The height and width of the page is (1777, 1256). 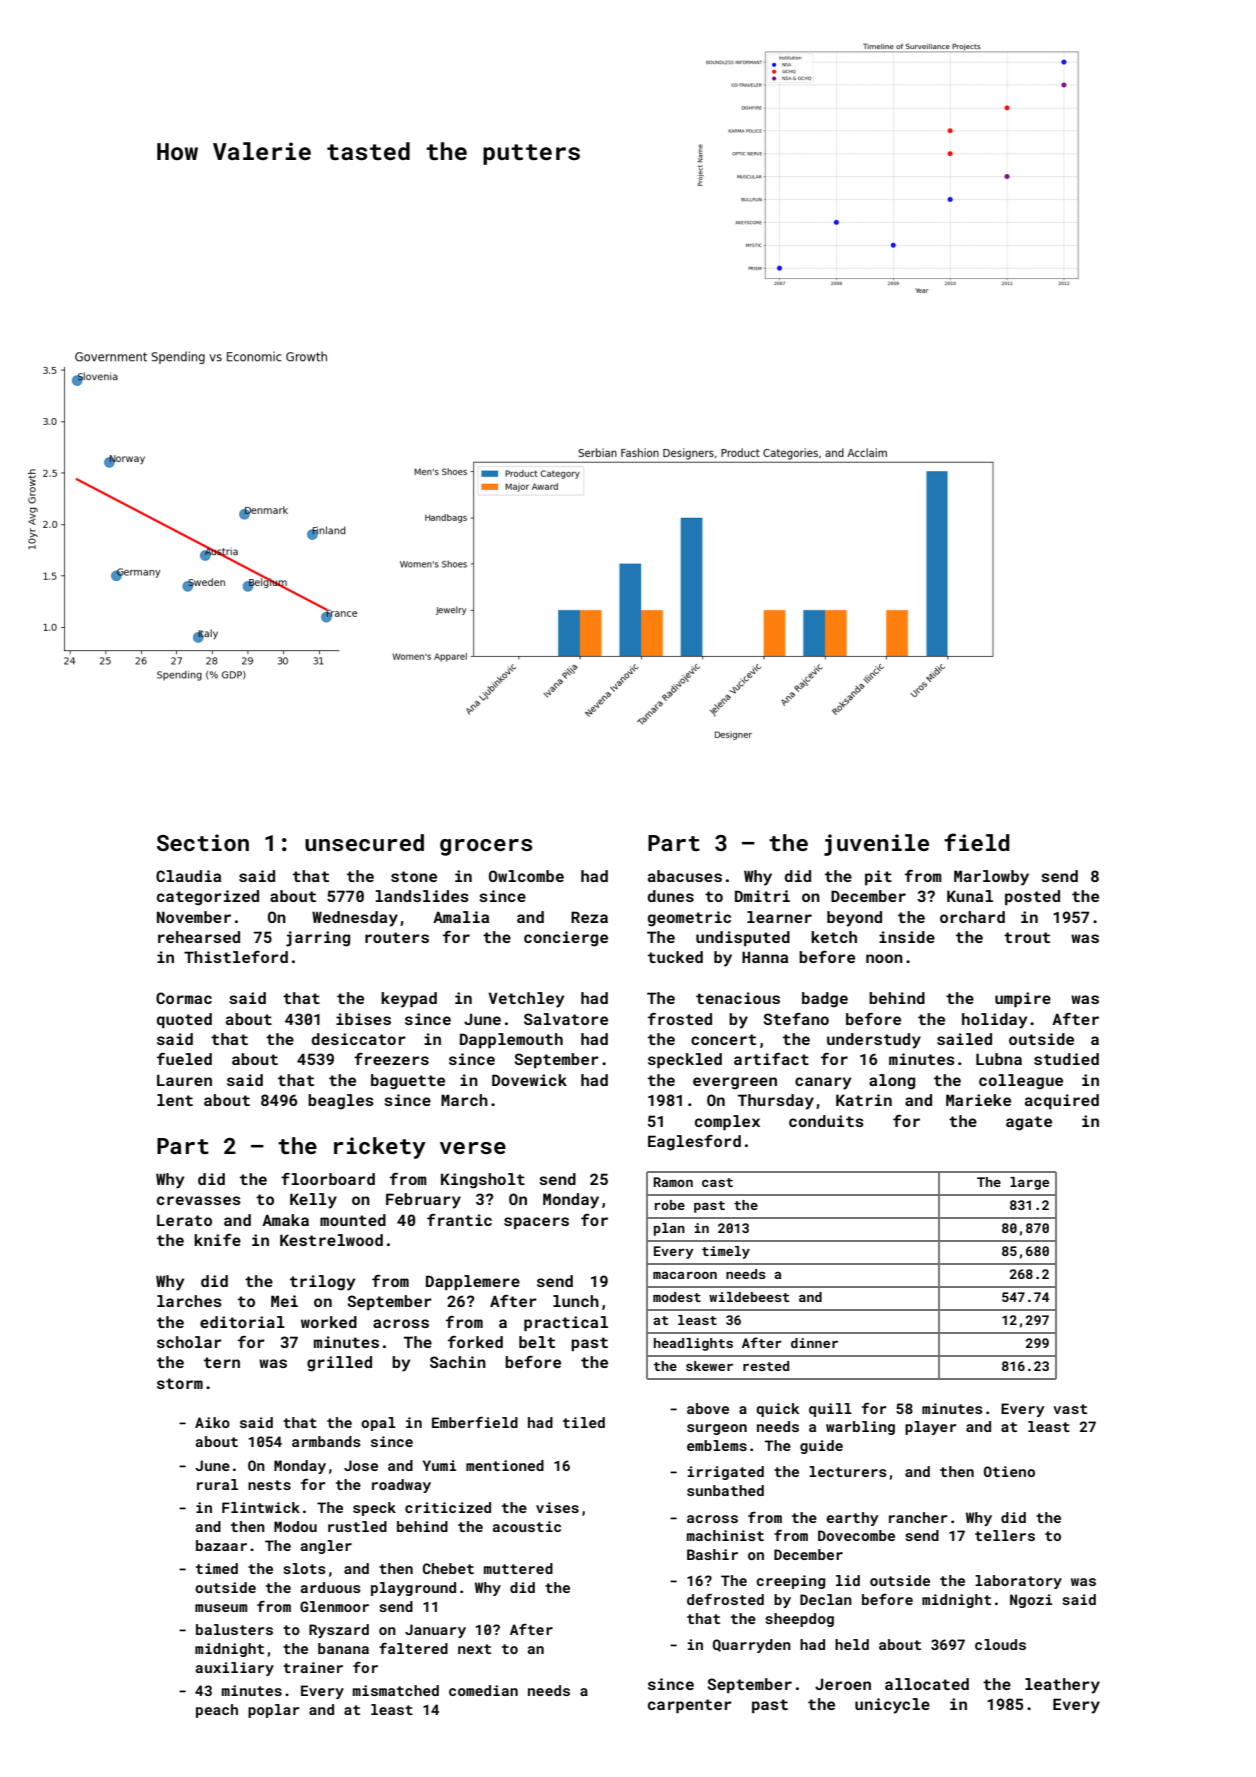 I want to click on juvenile, so click(x=876, y=845).
